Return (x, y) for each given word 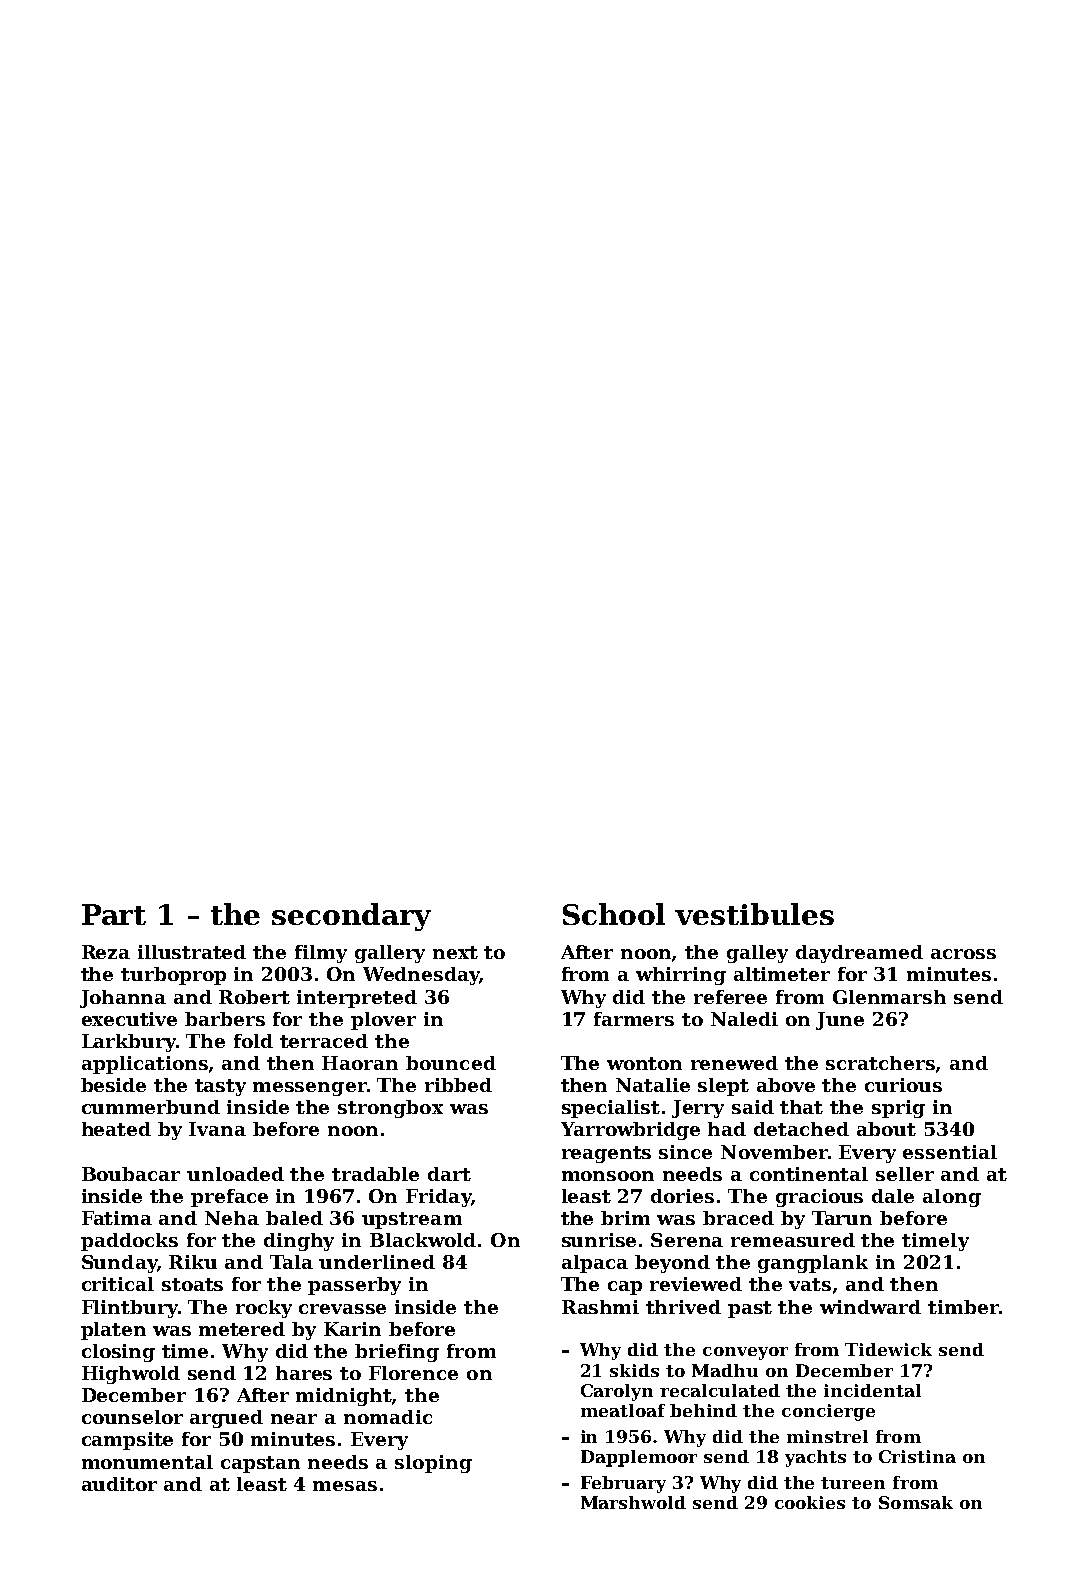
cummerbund (151, 1107)
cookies (810, 1502)
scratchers (880, 1063)
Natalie (653, 1085)
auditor (119, 1484)
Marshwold (633, 1502)
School (614, 914)
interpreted (357, 999)
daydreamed (859, 954)
